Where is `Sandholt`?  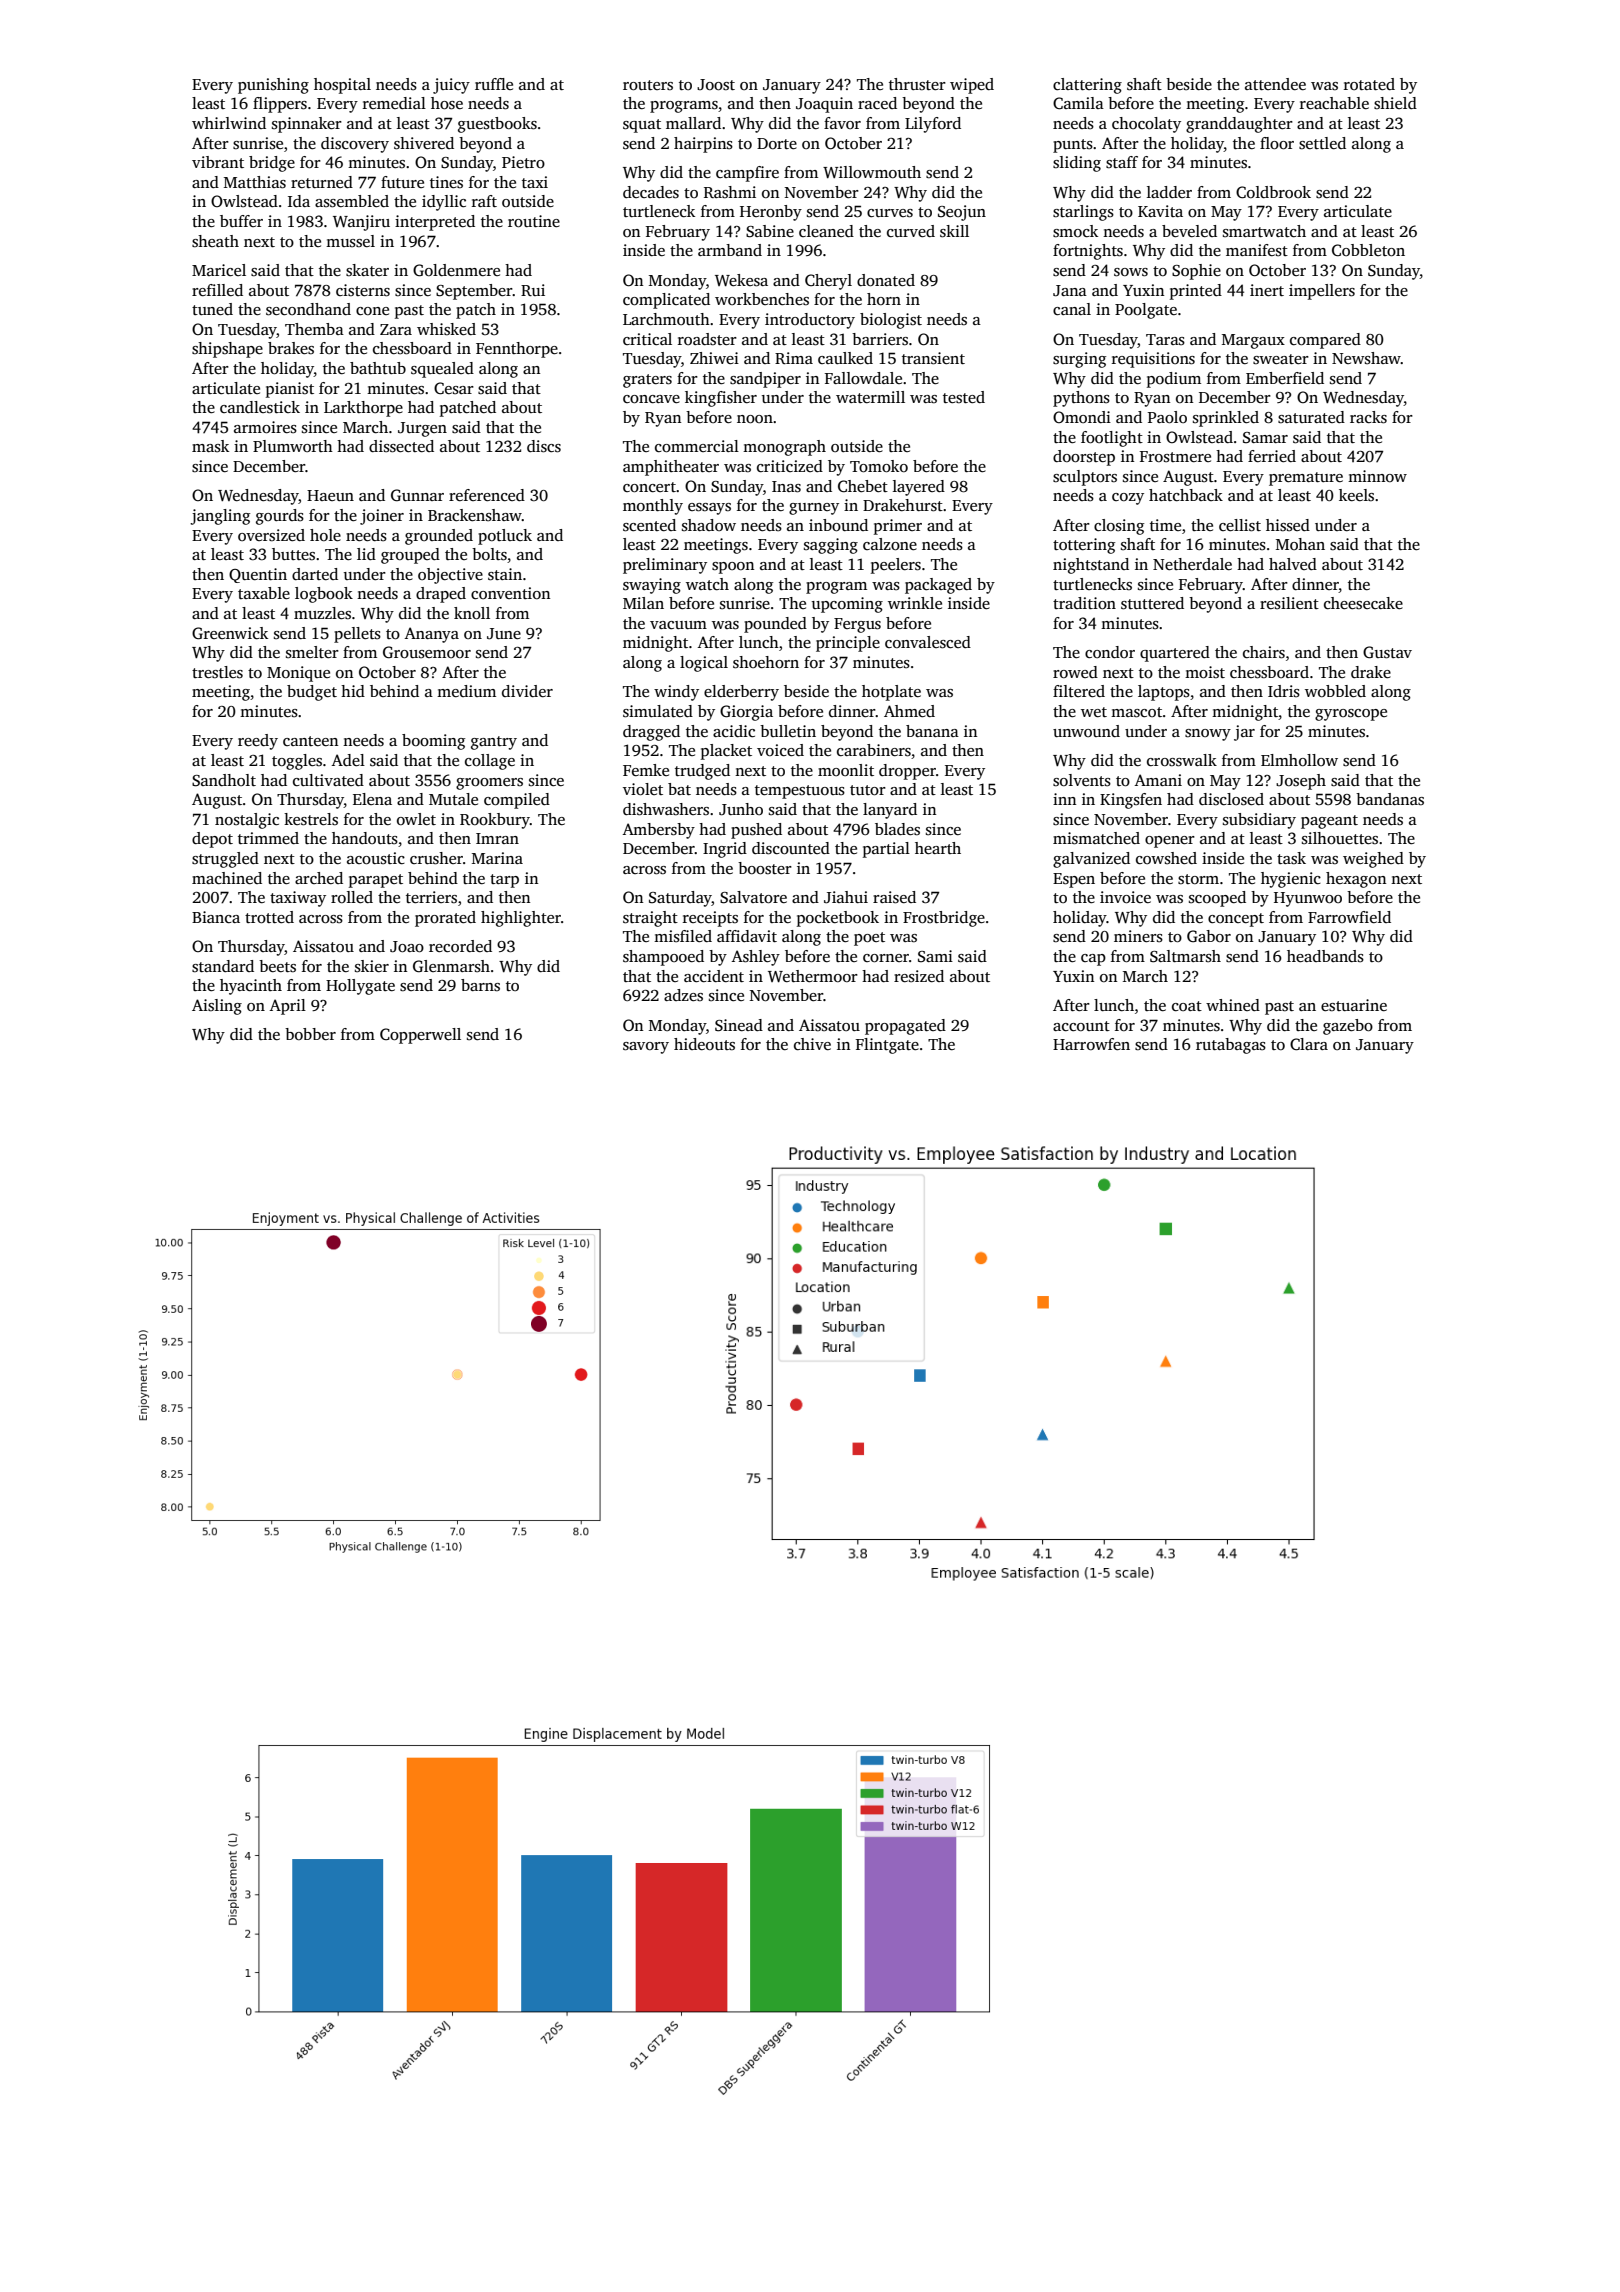 Sandholt is located at coordinates (224, 780).
